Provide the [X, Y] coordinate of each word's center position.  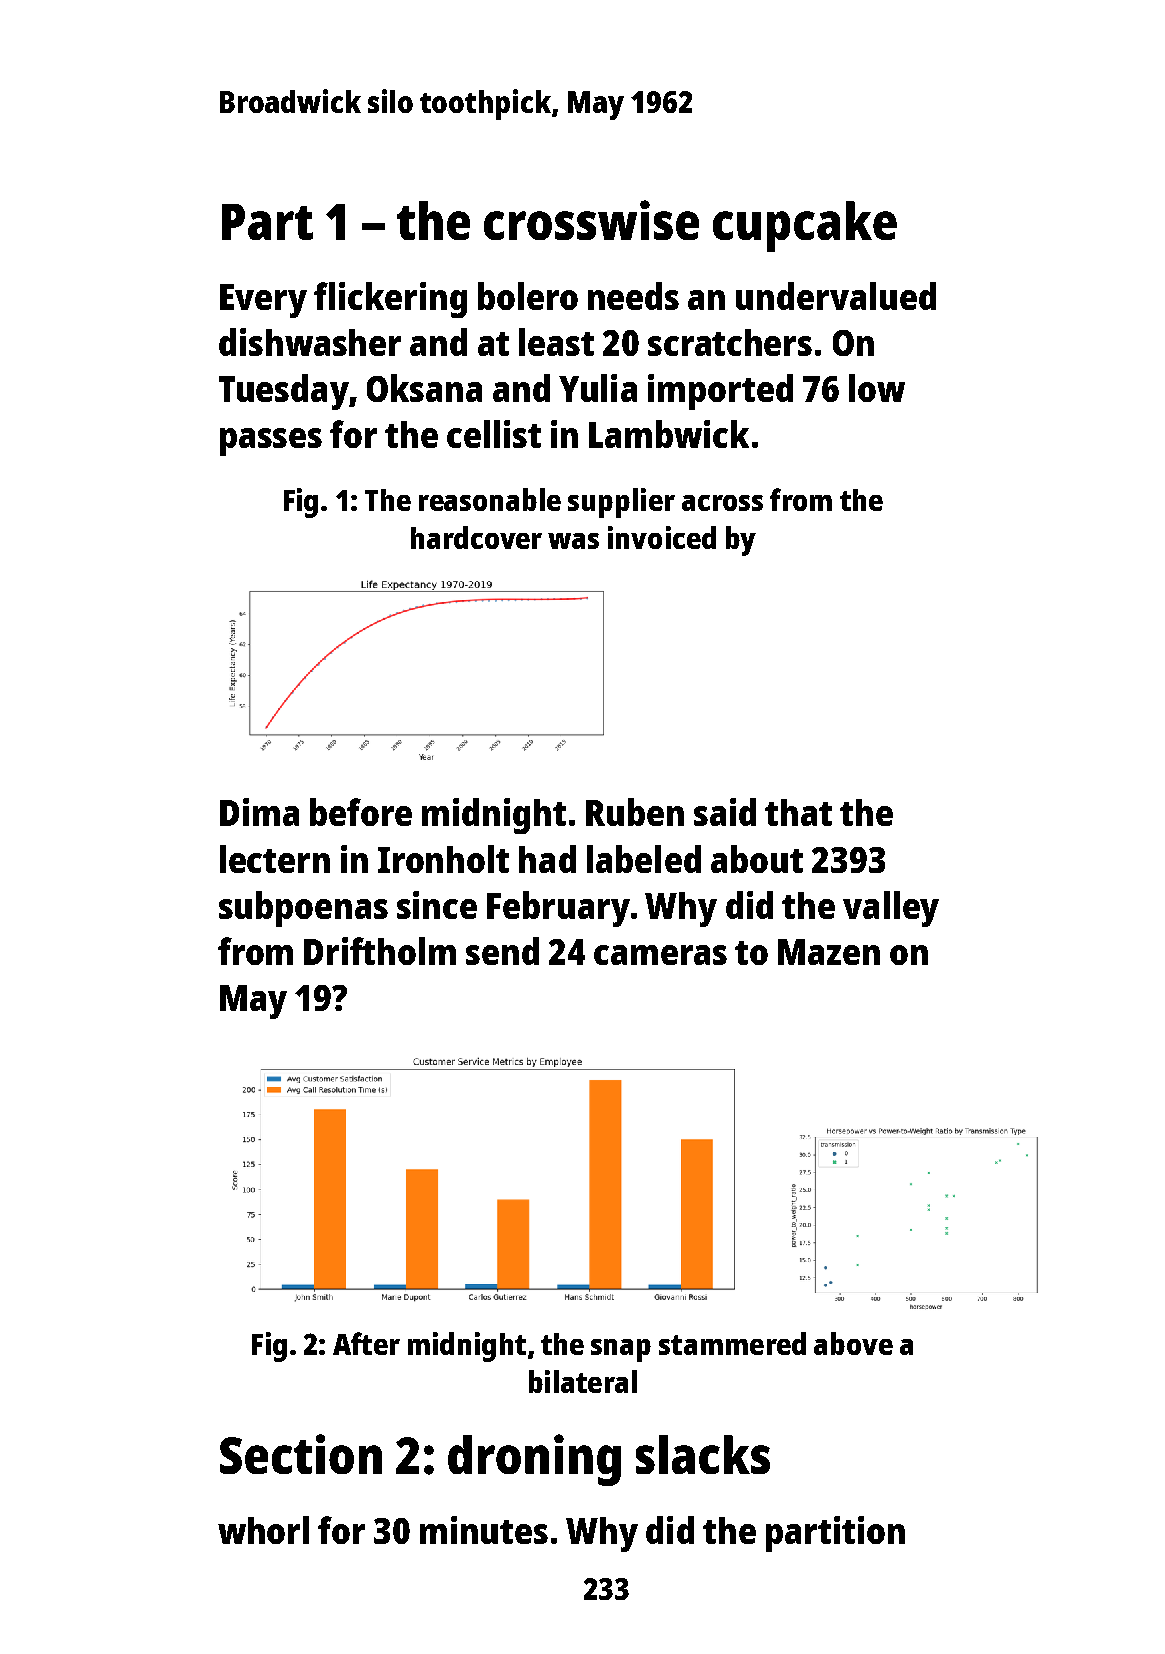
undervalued [836, 296]
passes [271, 442]
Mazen [829, 952]
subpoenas [303, 909]
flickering [390, 300]
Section [301, 1454]
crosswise [591, 220]
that [798, 812]
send [502, 951]
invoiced [662, 537]
